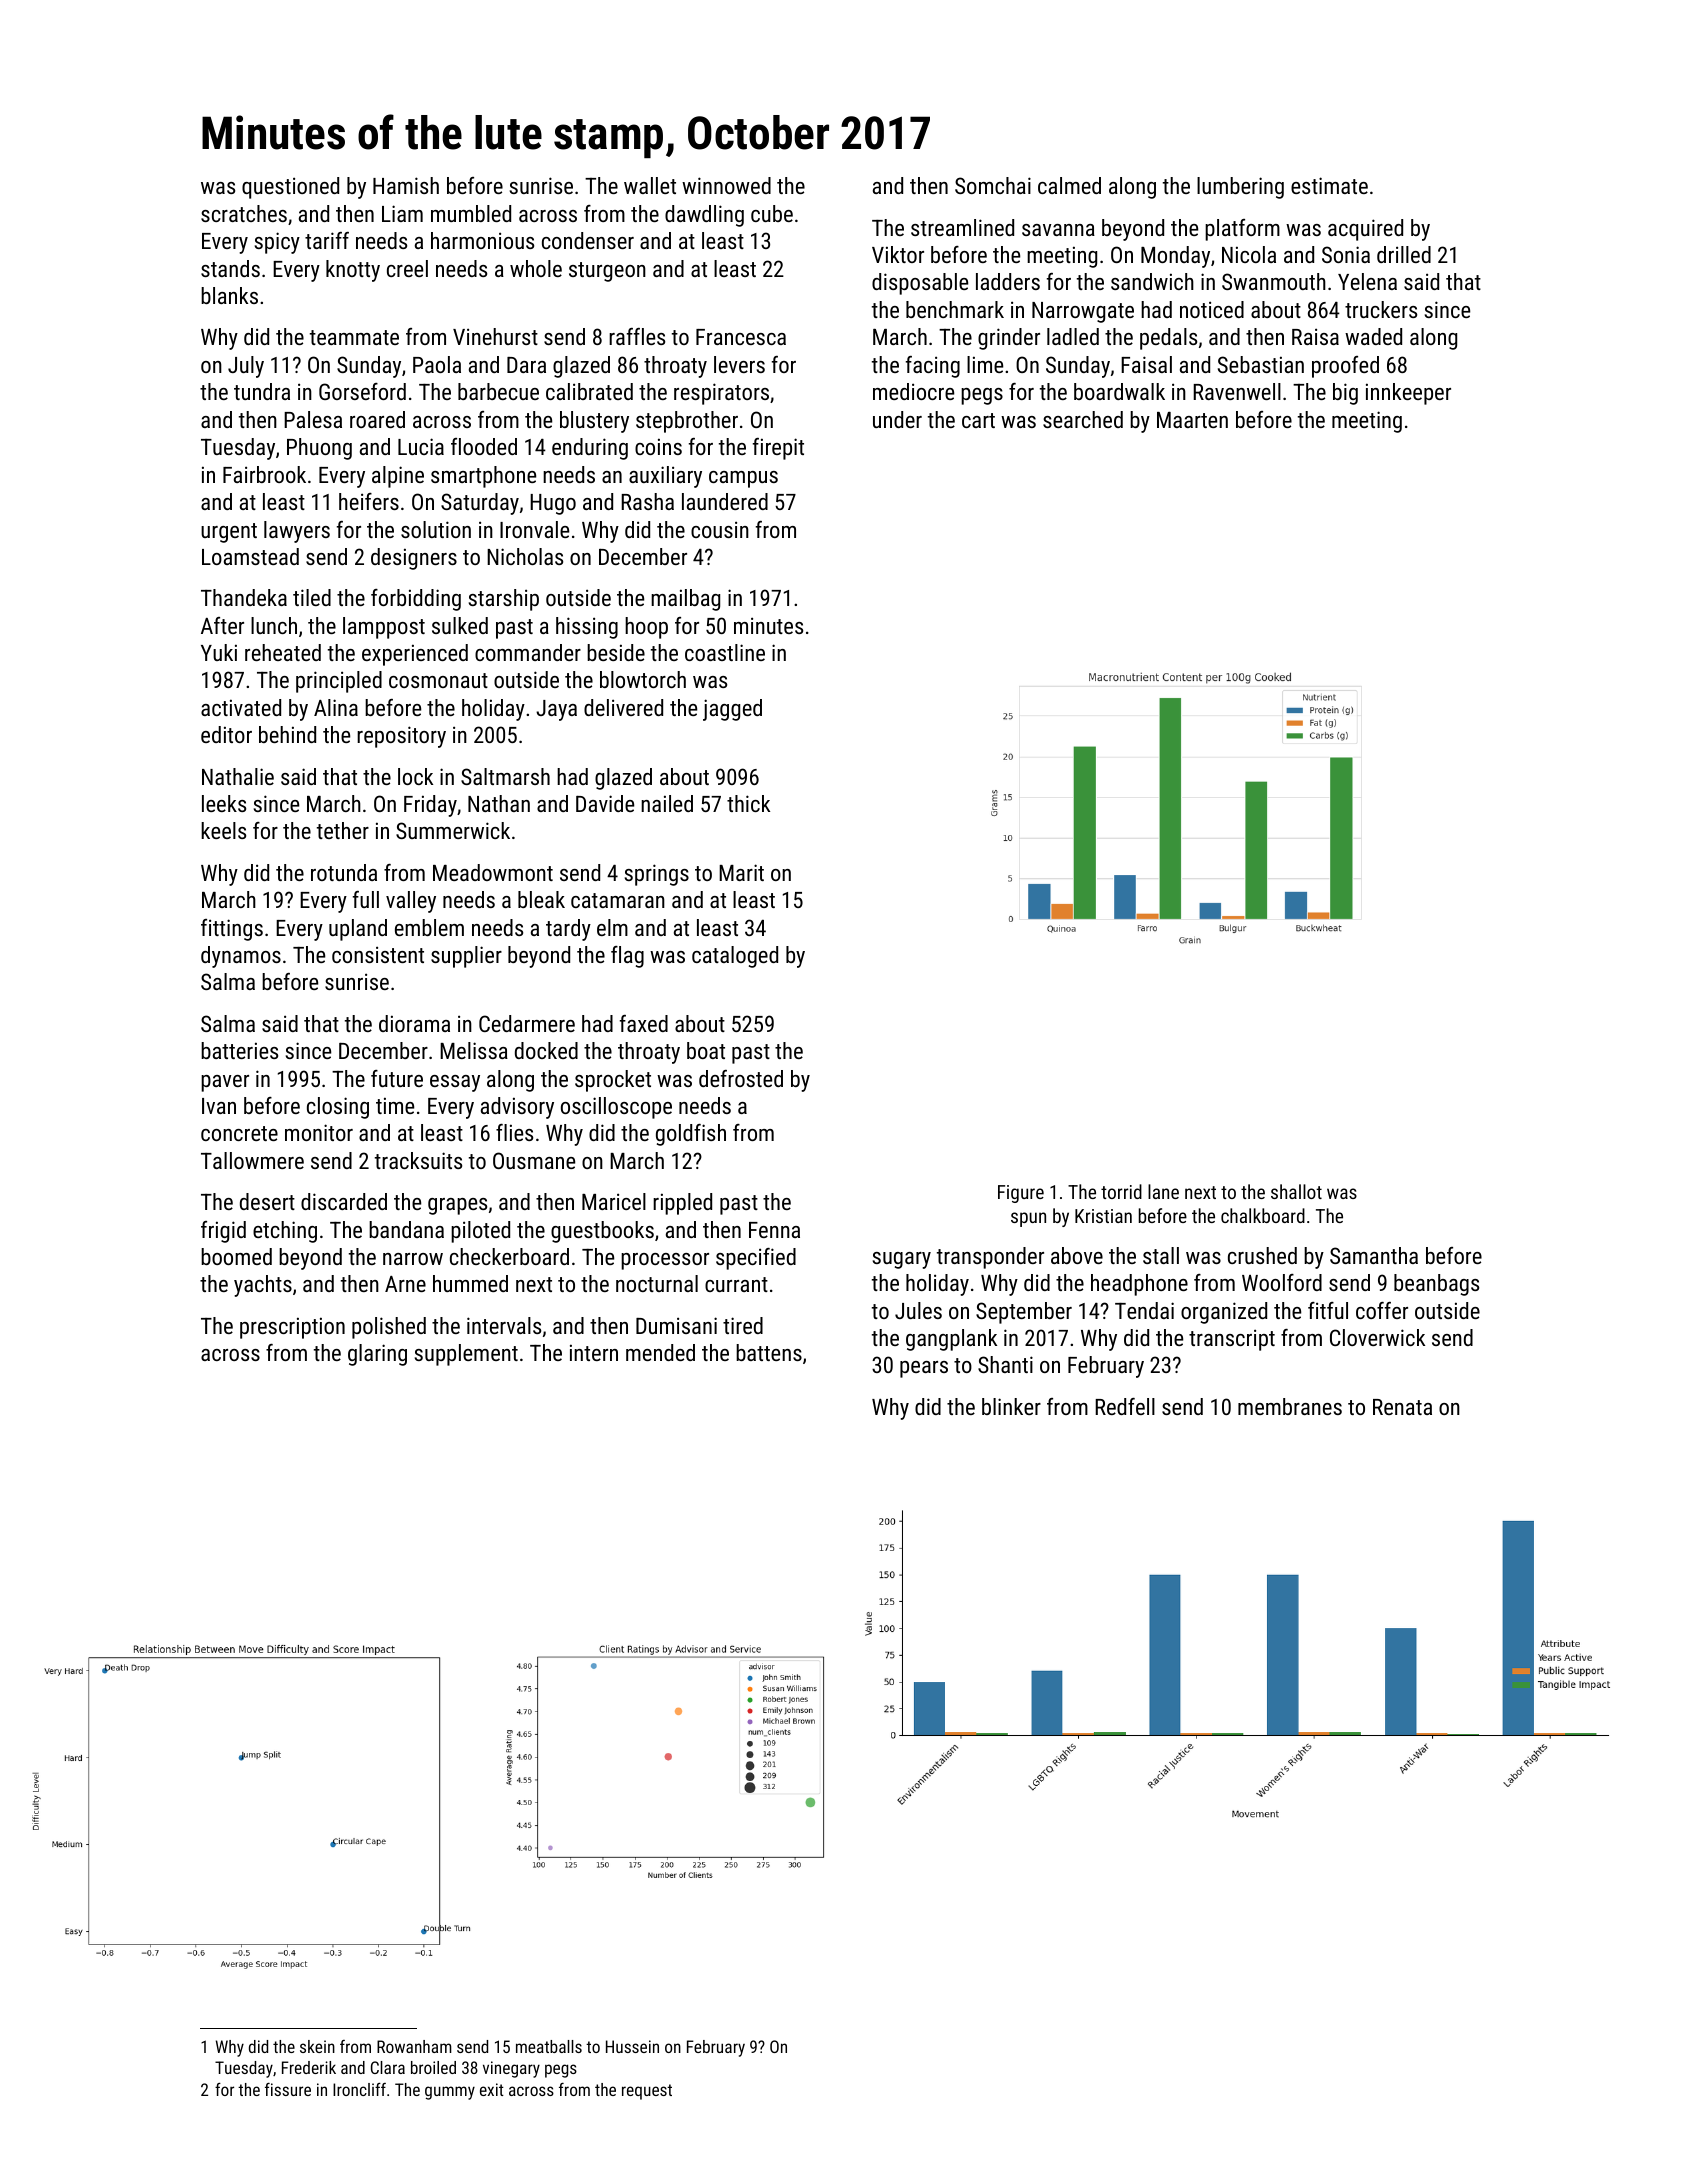 This image has height=2178, width=1683. I want to click on Hussein, so click(632, 2046).
